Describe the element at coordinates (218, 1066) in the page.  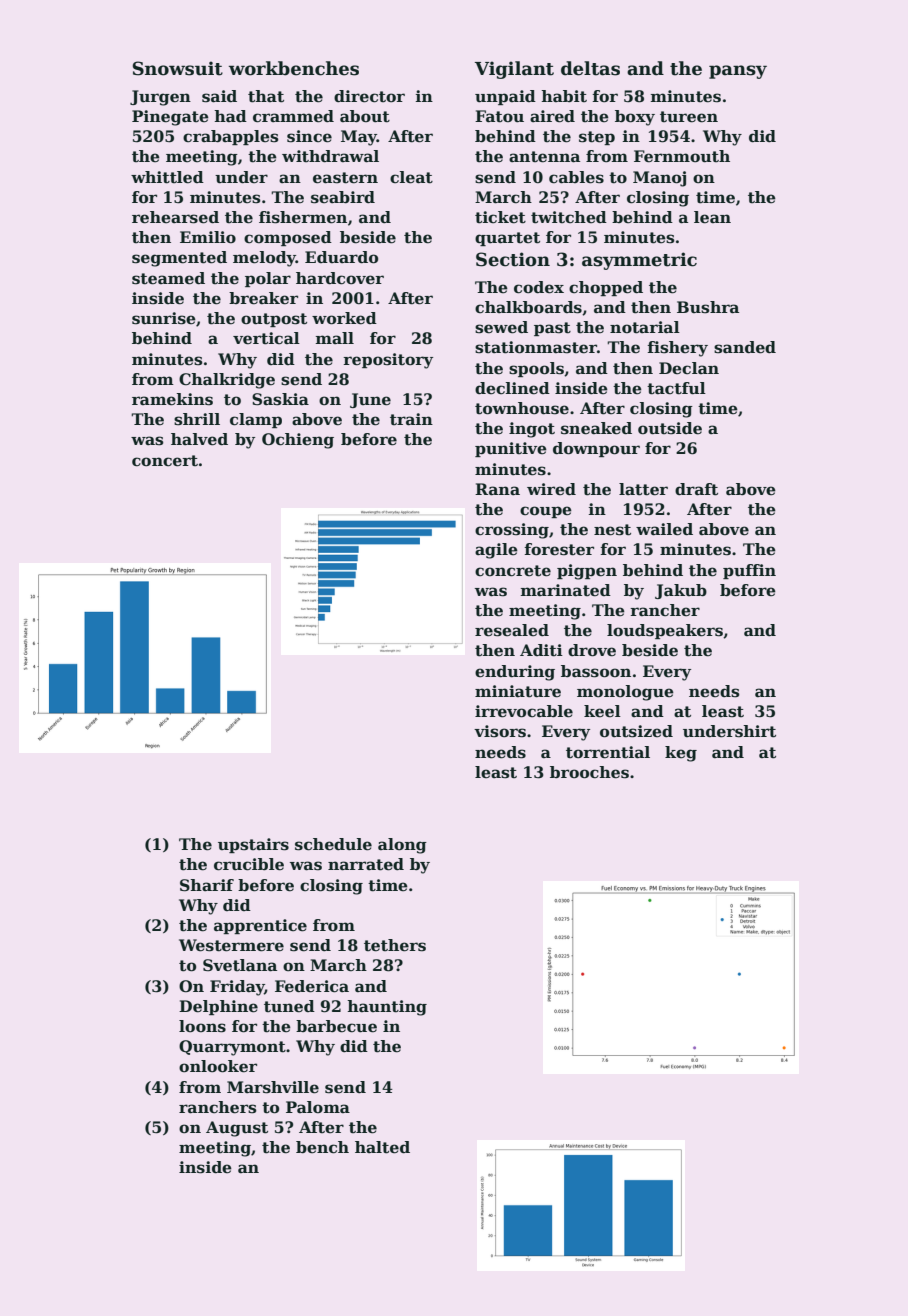
I see `onlooker` at that location.
